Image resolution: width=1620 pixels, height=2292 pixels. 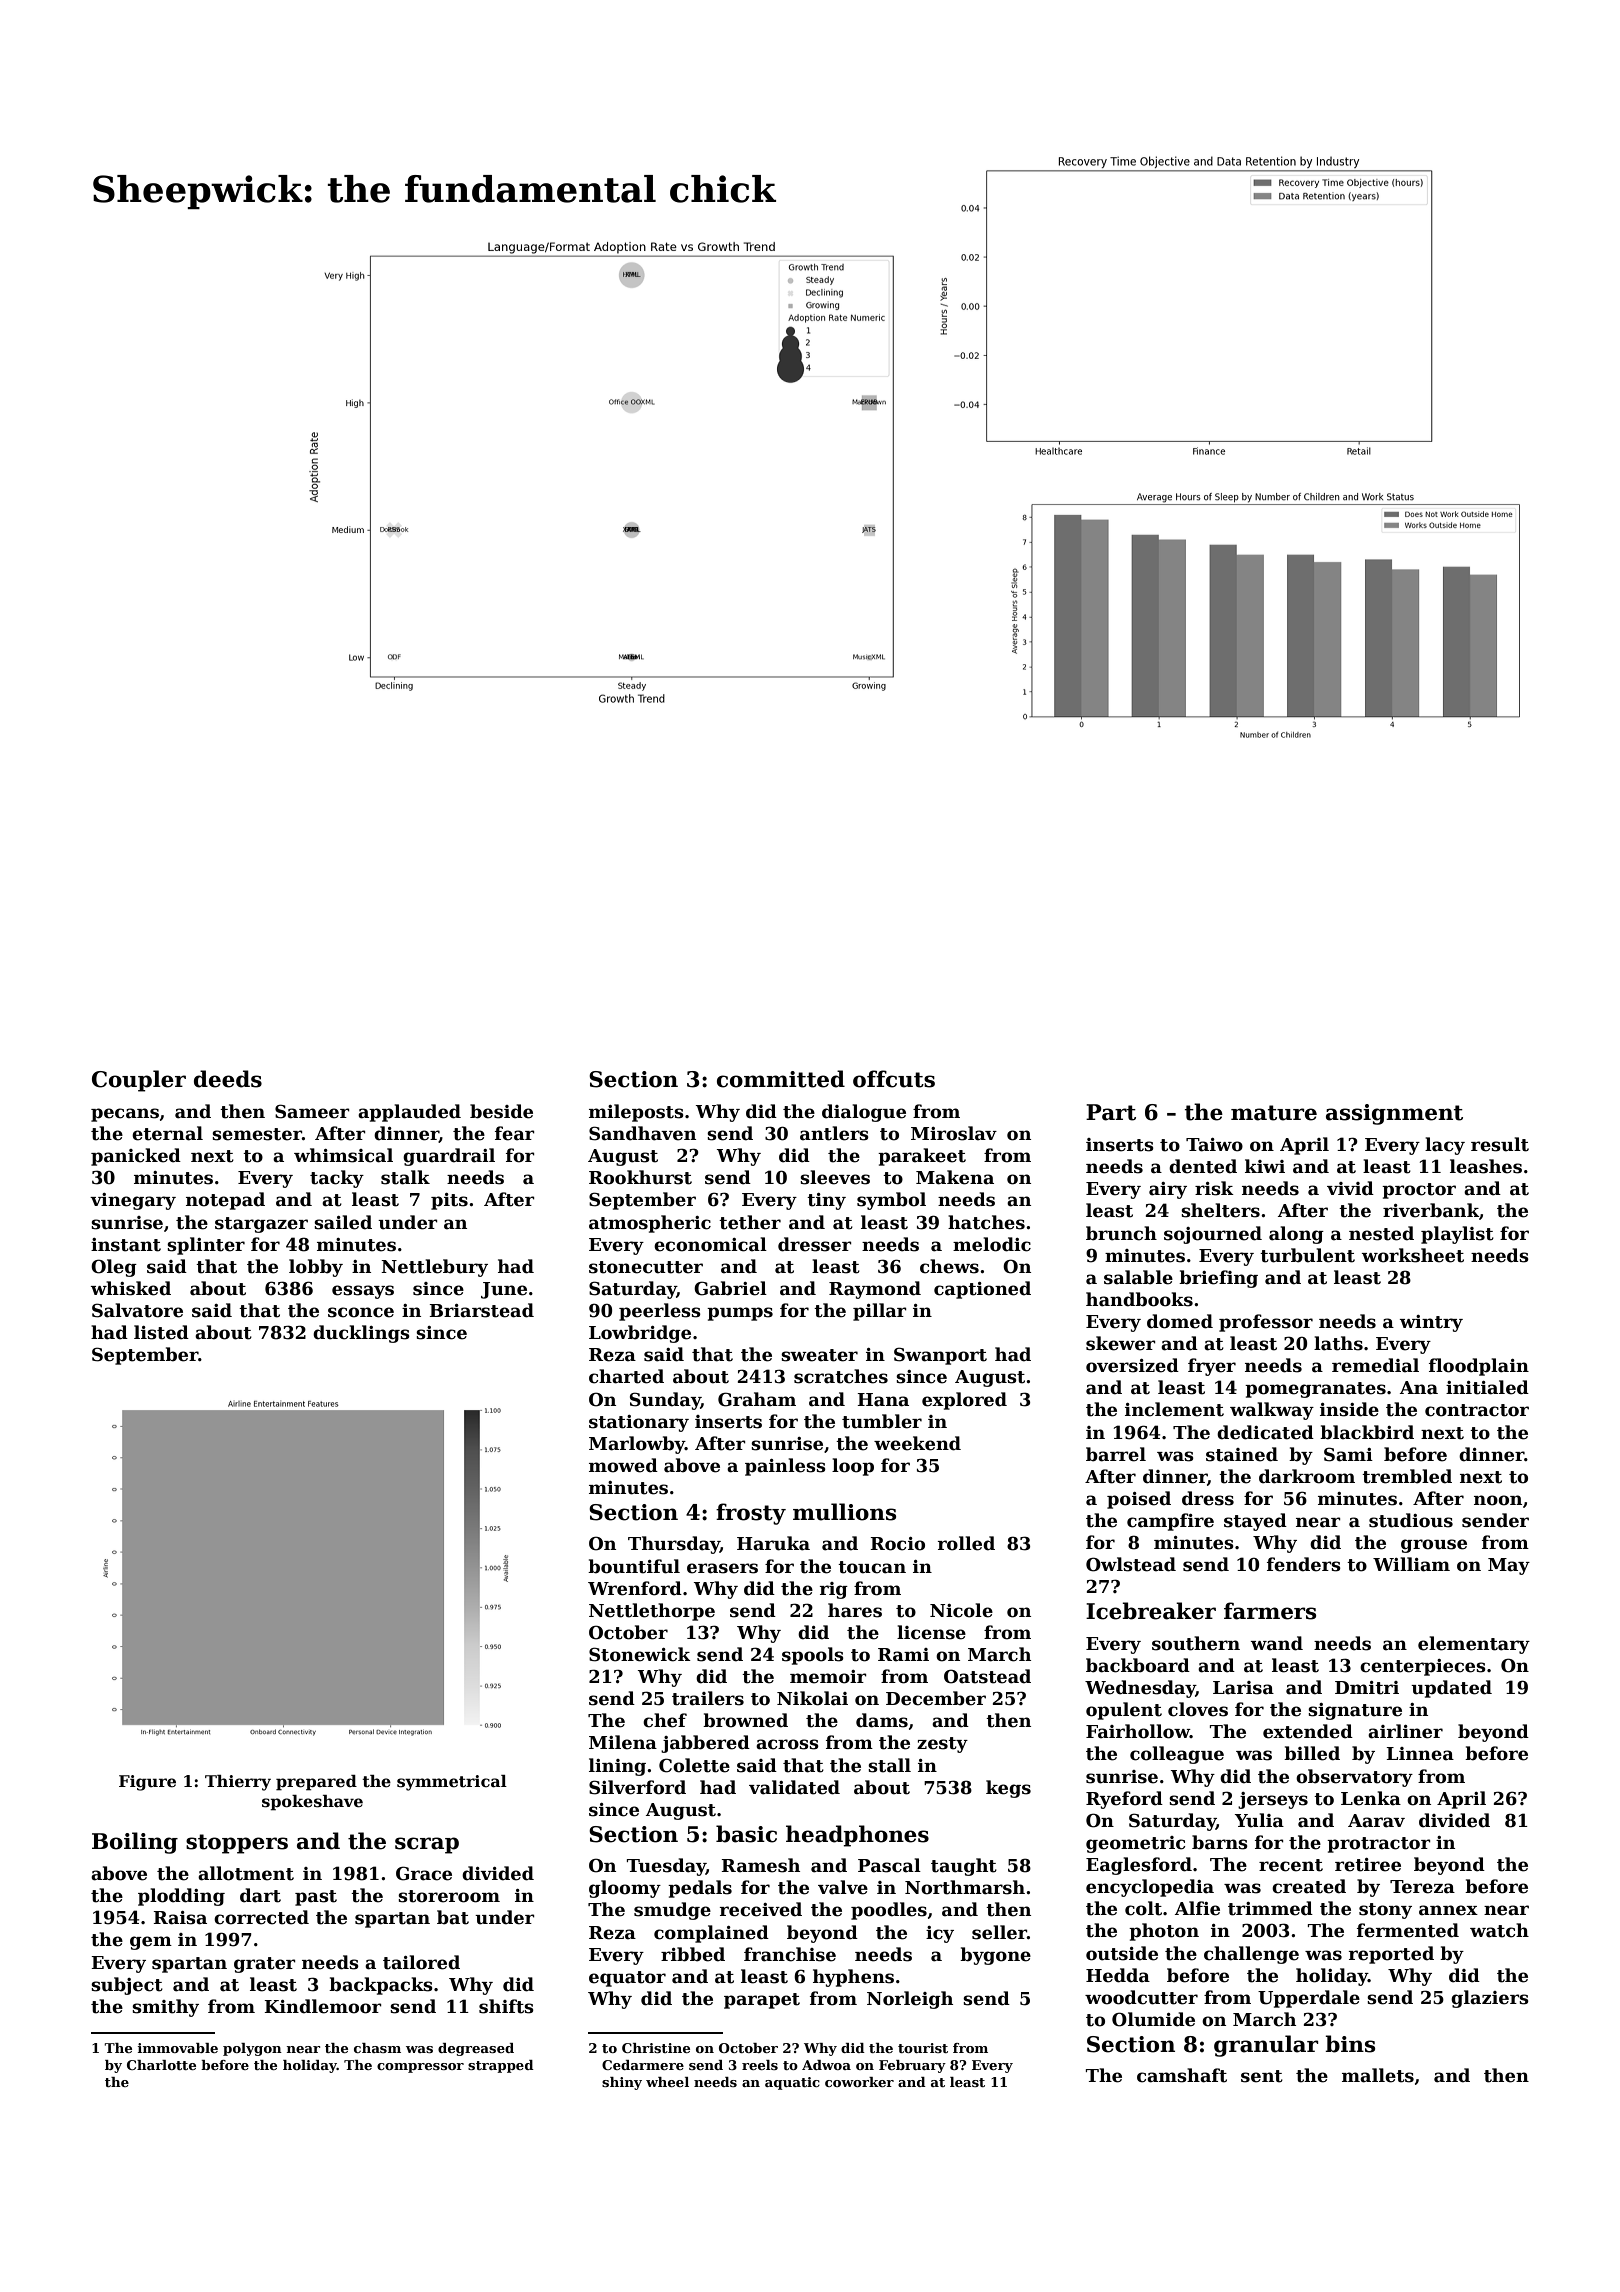 I want to click on vinegary, so click(x=133, y=1201).
